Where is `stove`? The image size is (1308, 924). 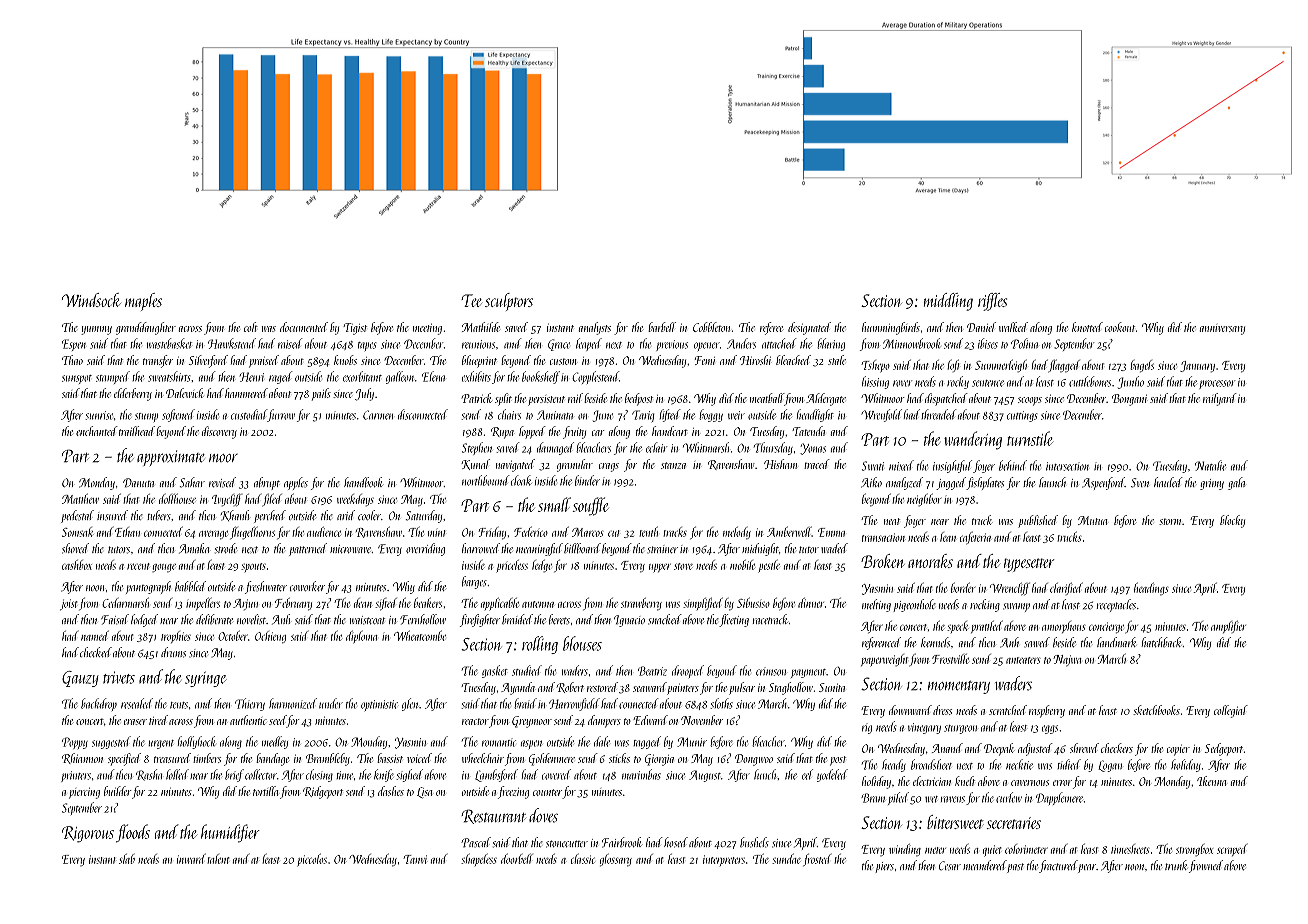
stove is located at coordinates (683, 566).
